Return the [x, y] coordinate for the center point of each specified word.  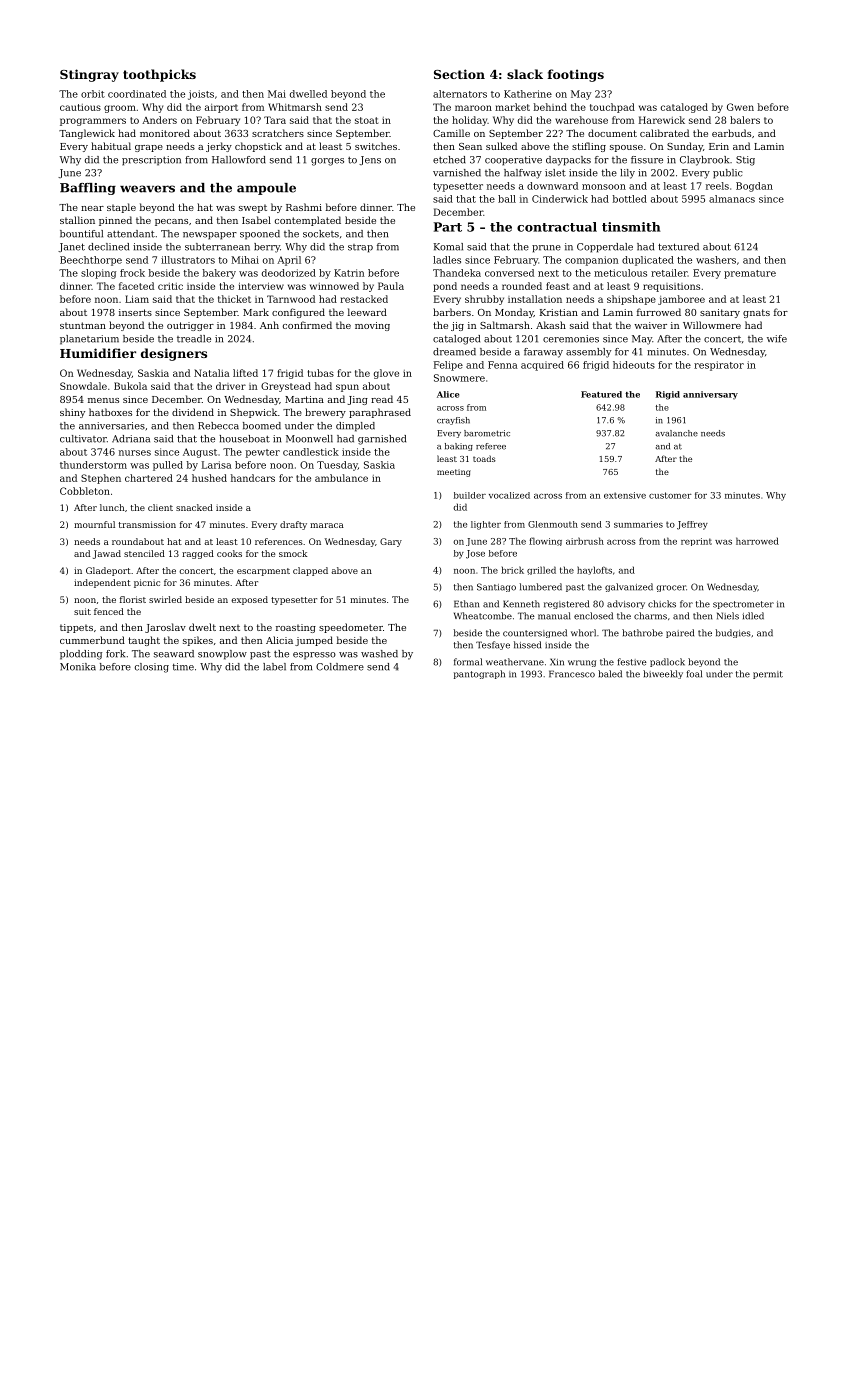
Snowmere [459, 378]
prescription [151, 161]
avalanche [677, 433]
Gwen [740, 107]
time [183, 667]
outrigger [190, 326]
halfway [523, 174]
